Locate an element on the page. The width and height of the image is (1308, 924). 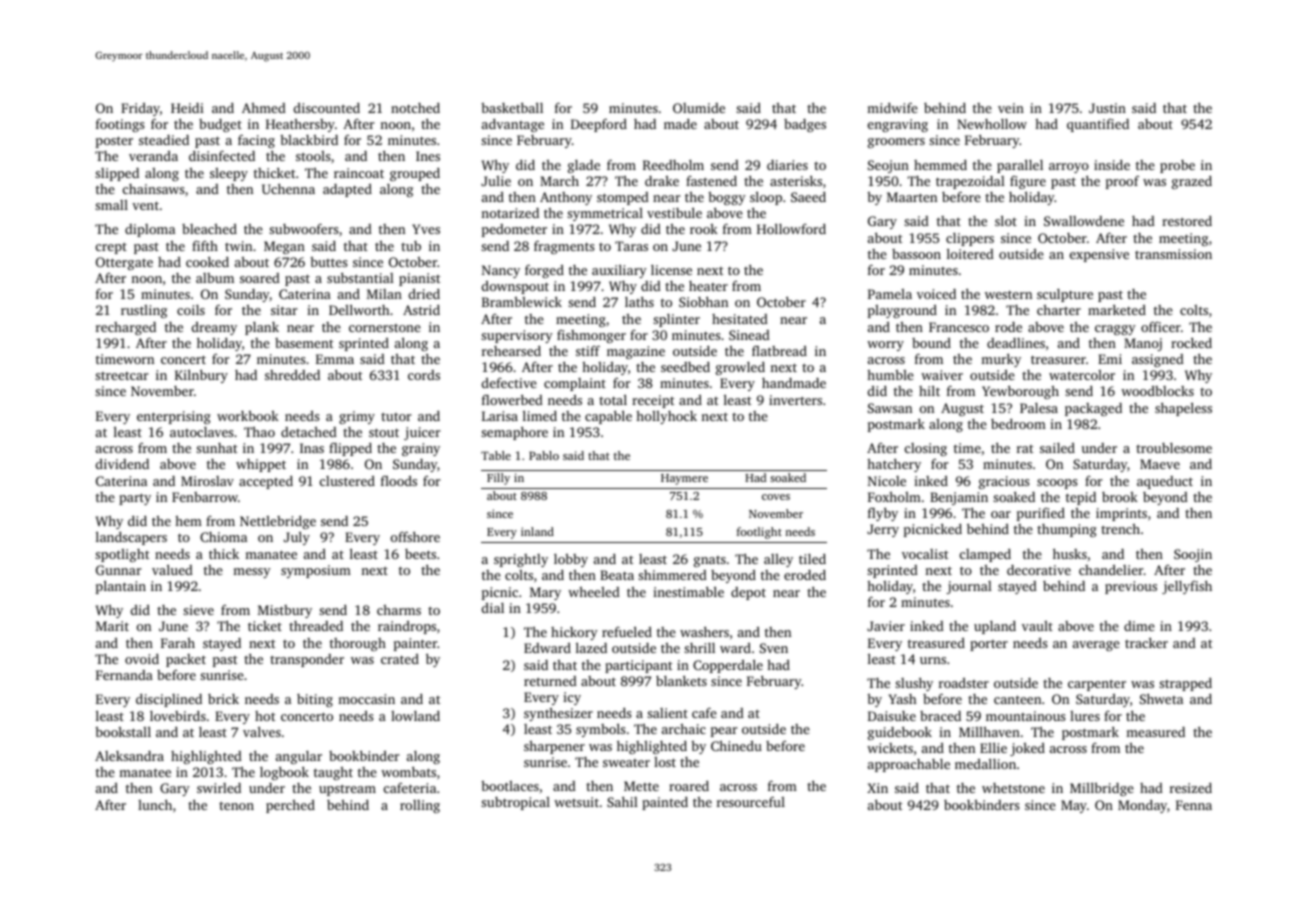
cords is located at coordinates (424, 375).
